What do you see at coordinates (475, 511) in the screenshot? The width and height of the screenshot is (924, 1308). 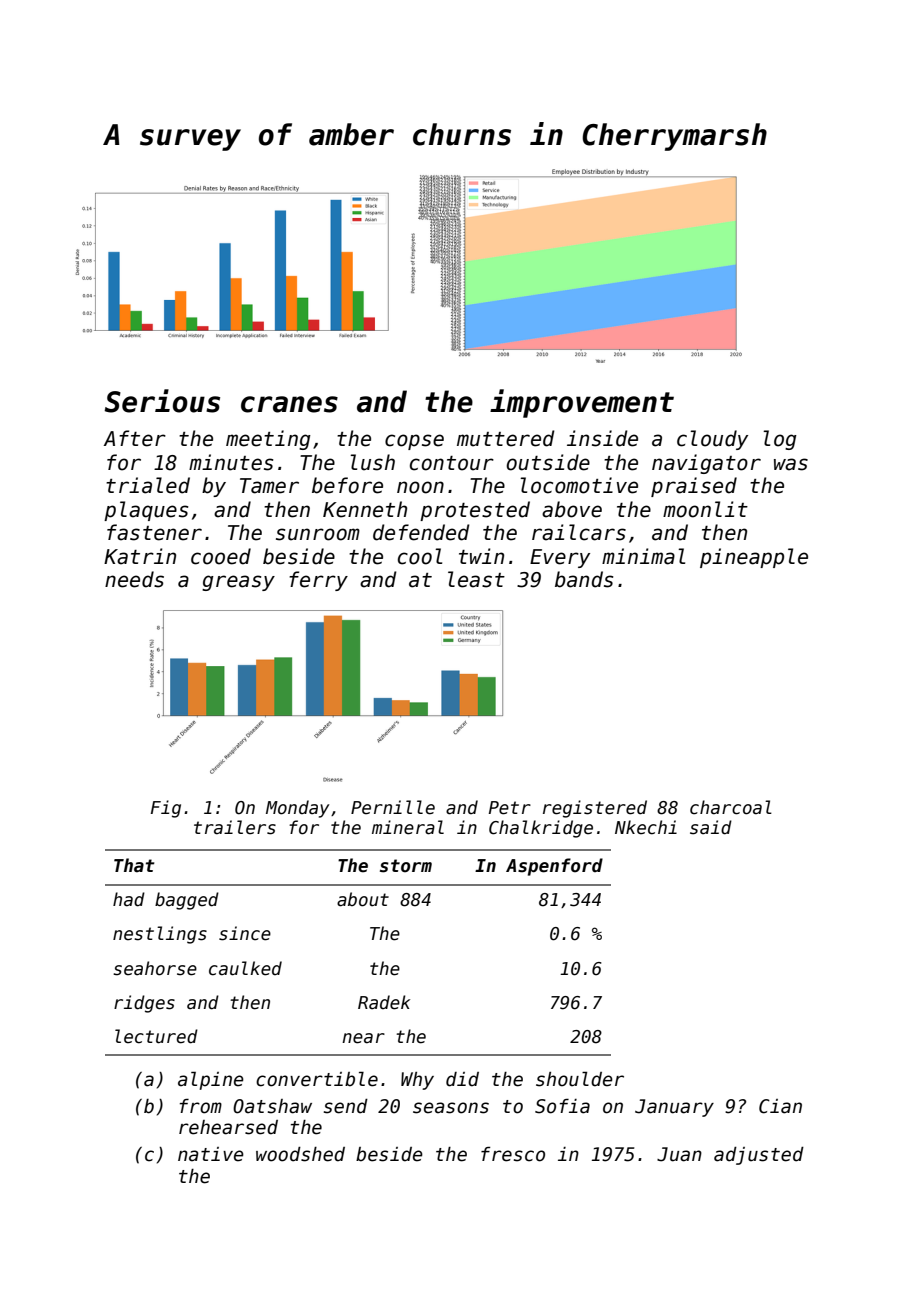 I see `protested` at bounding box center [475, 511].
